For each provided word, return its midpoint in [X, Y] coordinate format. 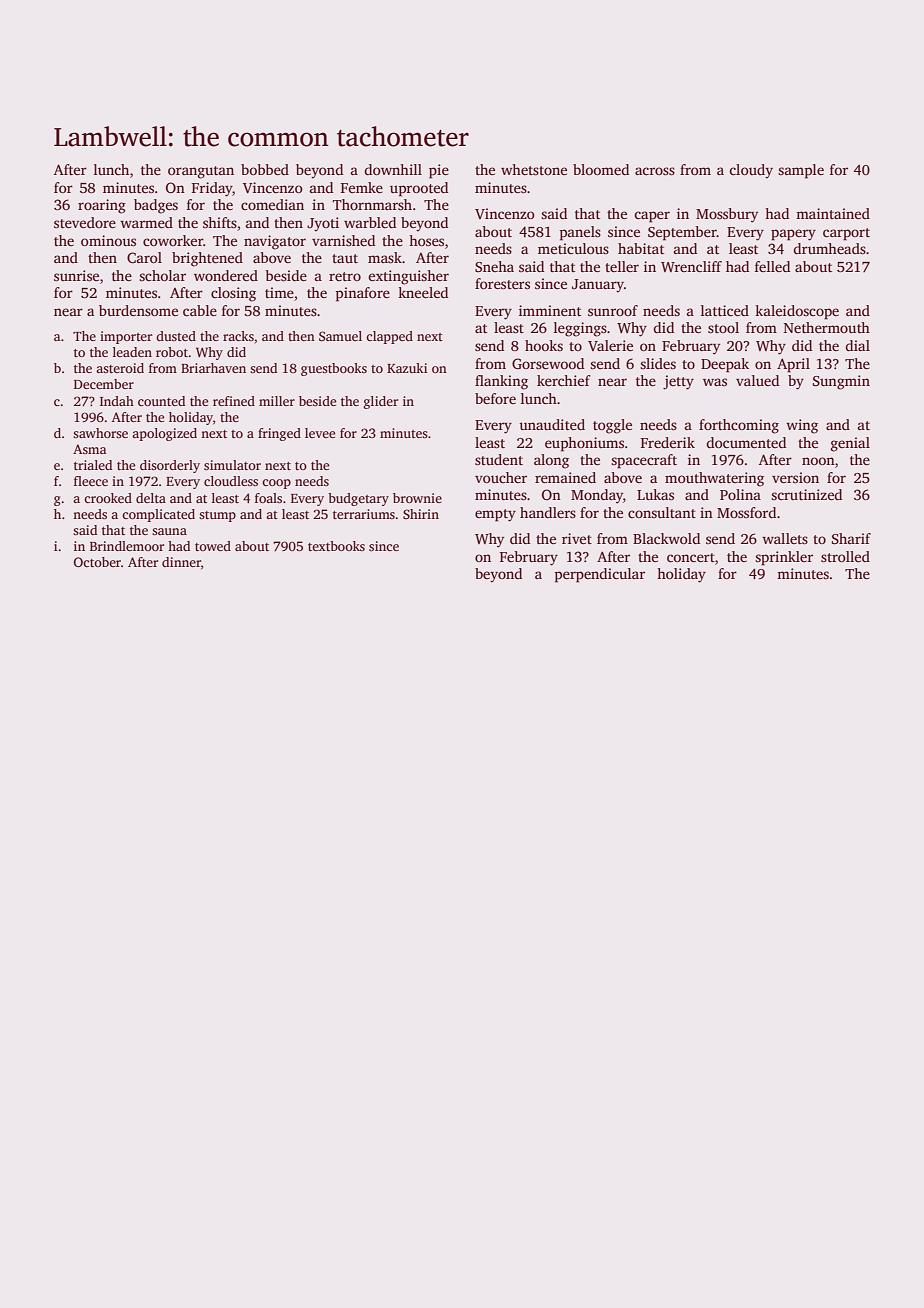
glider [381, 402]
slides [658, 363]
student [499, 459]
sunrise [76, 275]
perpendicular [599, 575]
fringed [279, 434]
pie [439, 171]
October [97, 562]
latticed [725, 310]
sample [801, 171]
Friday [212, 189]
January [598, 286]
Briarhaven [213, 368]
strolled [845, 556]
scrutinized [806, 494]
